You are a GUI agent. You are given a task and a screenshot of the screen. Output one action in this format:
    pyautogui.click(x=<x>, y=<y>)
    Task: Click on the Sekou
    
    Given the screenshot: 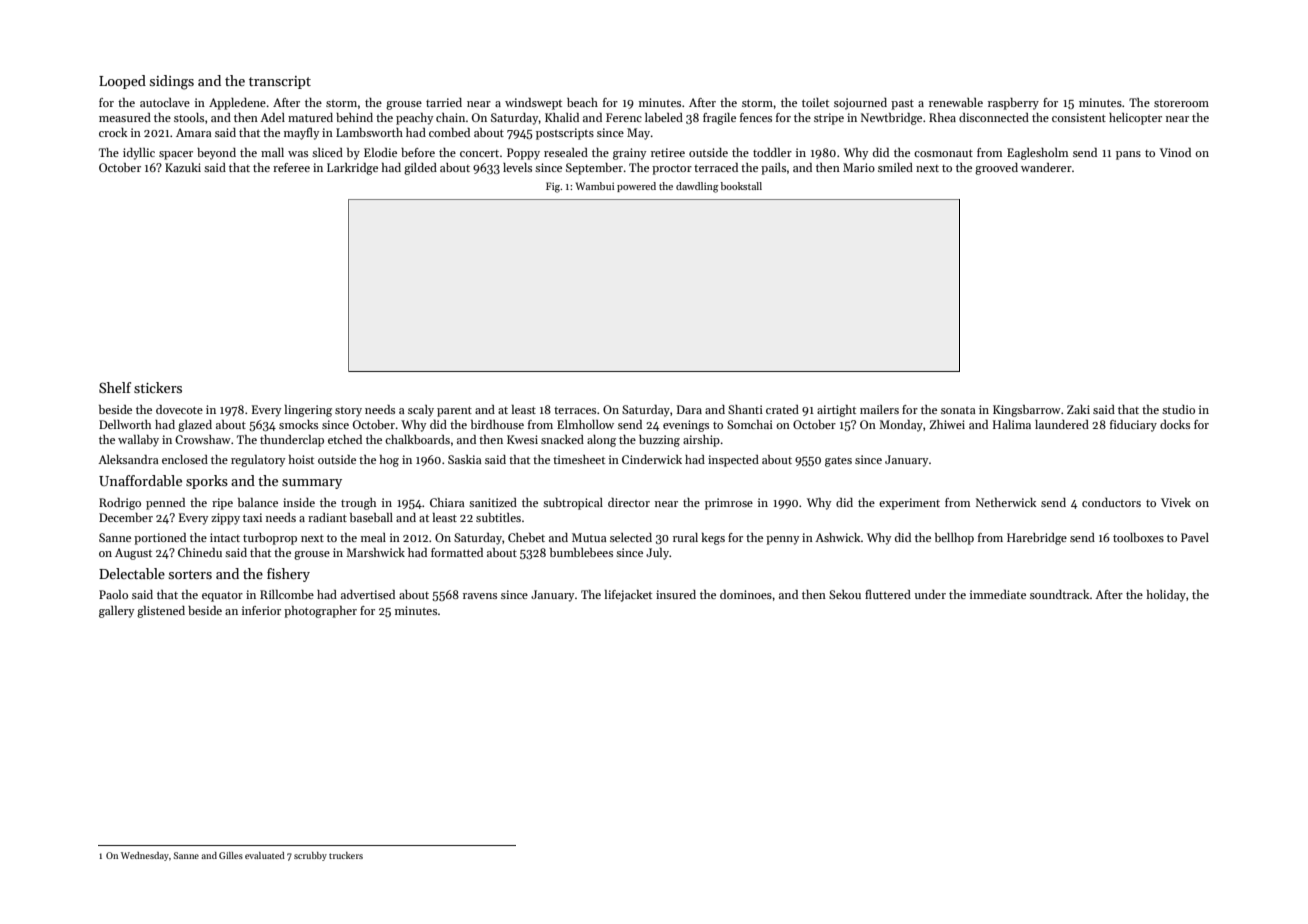 What is the action you would take?
    pyautogui.click(x=845, y=594)
